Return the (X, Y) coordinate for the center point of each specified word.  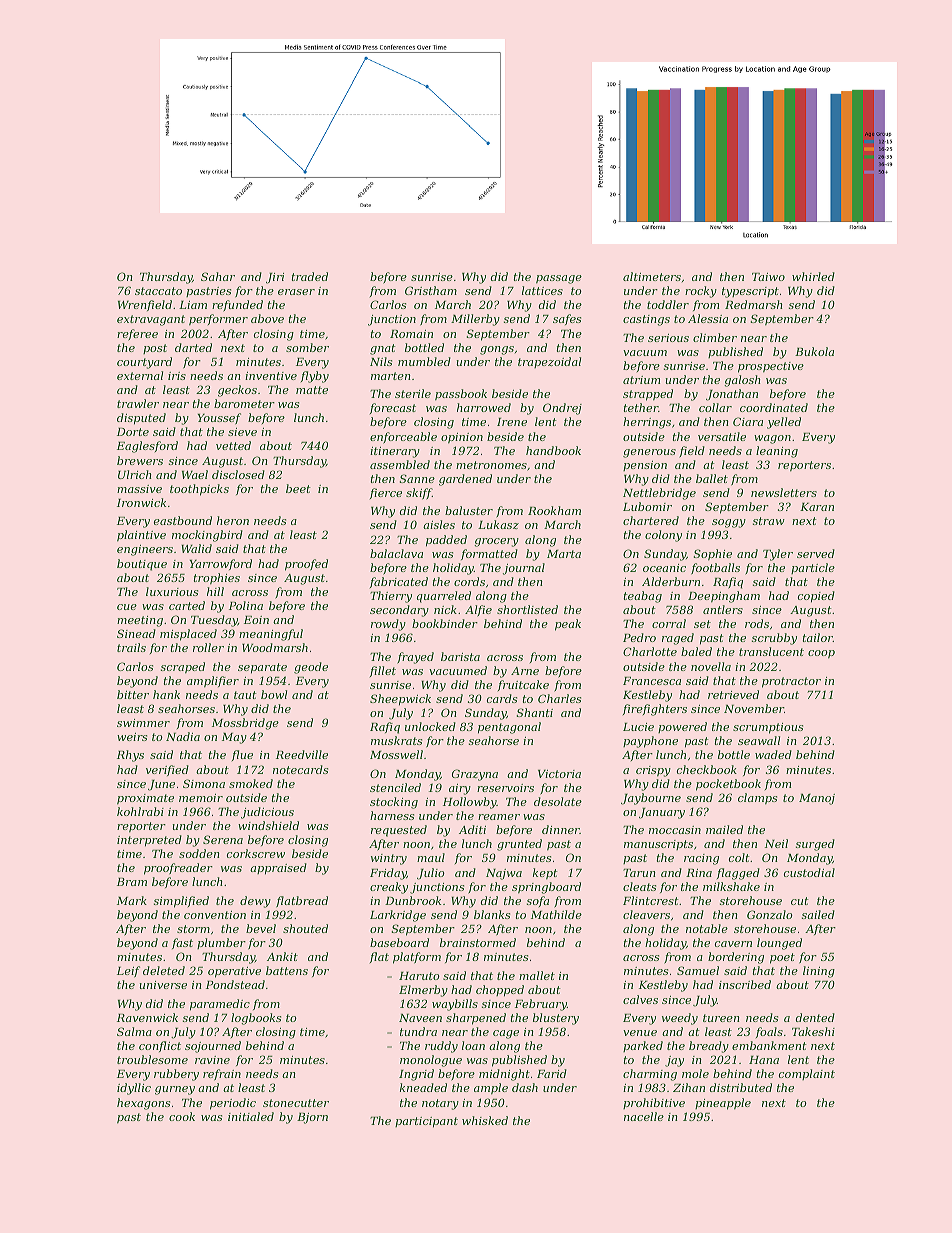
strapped (648, 395)
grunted (519, 845)
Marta (564, 554)
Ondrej (562, 409)
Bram (132, 882)
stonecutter (296, 1103)
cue (127, 607)
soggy (729, 523)
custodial (809, 872)
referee (137, 335)
